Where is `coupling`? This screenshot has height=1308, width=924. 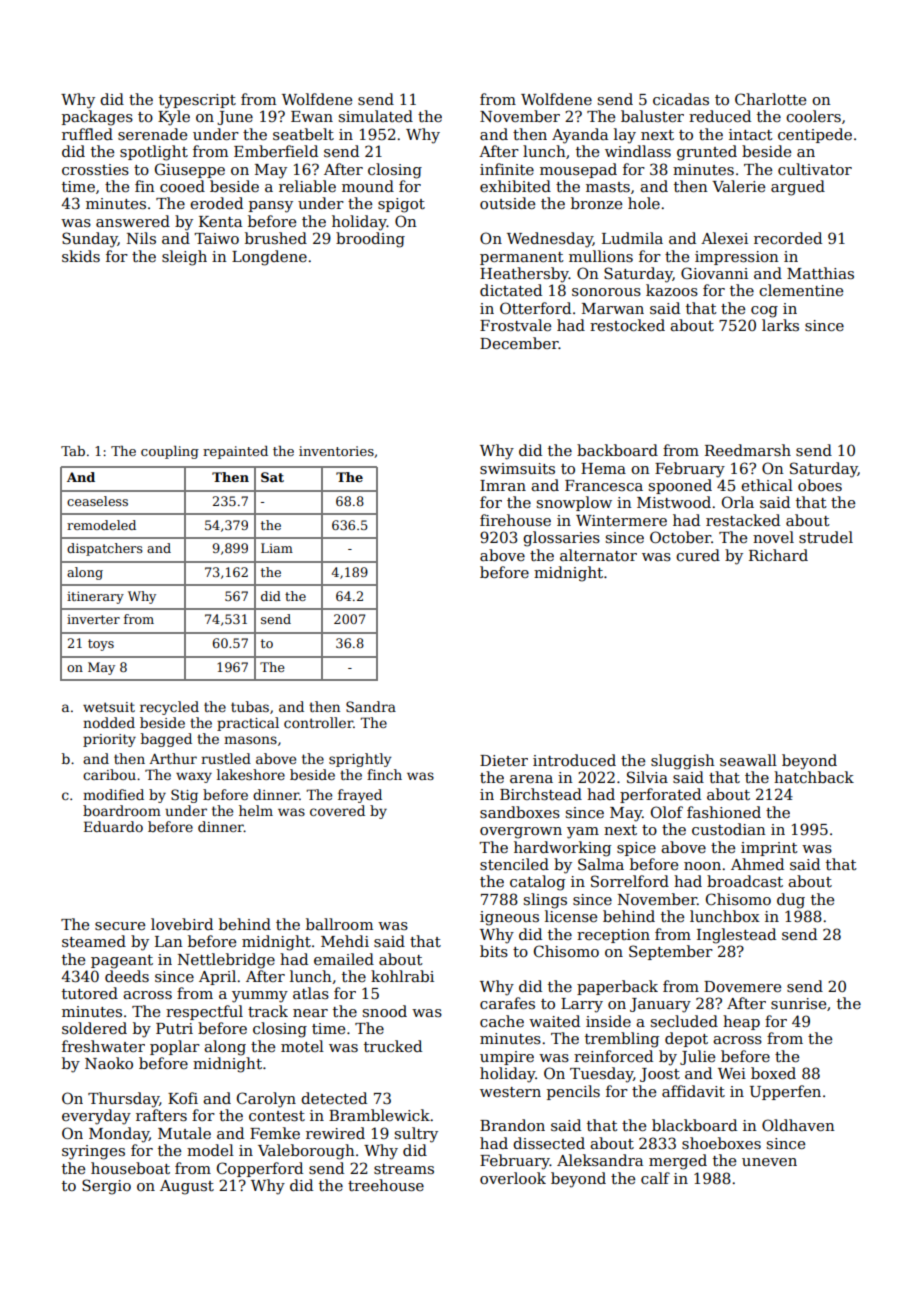
coupling is located at coordinates (170, 452).
